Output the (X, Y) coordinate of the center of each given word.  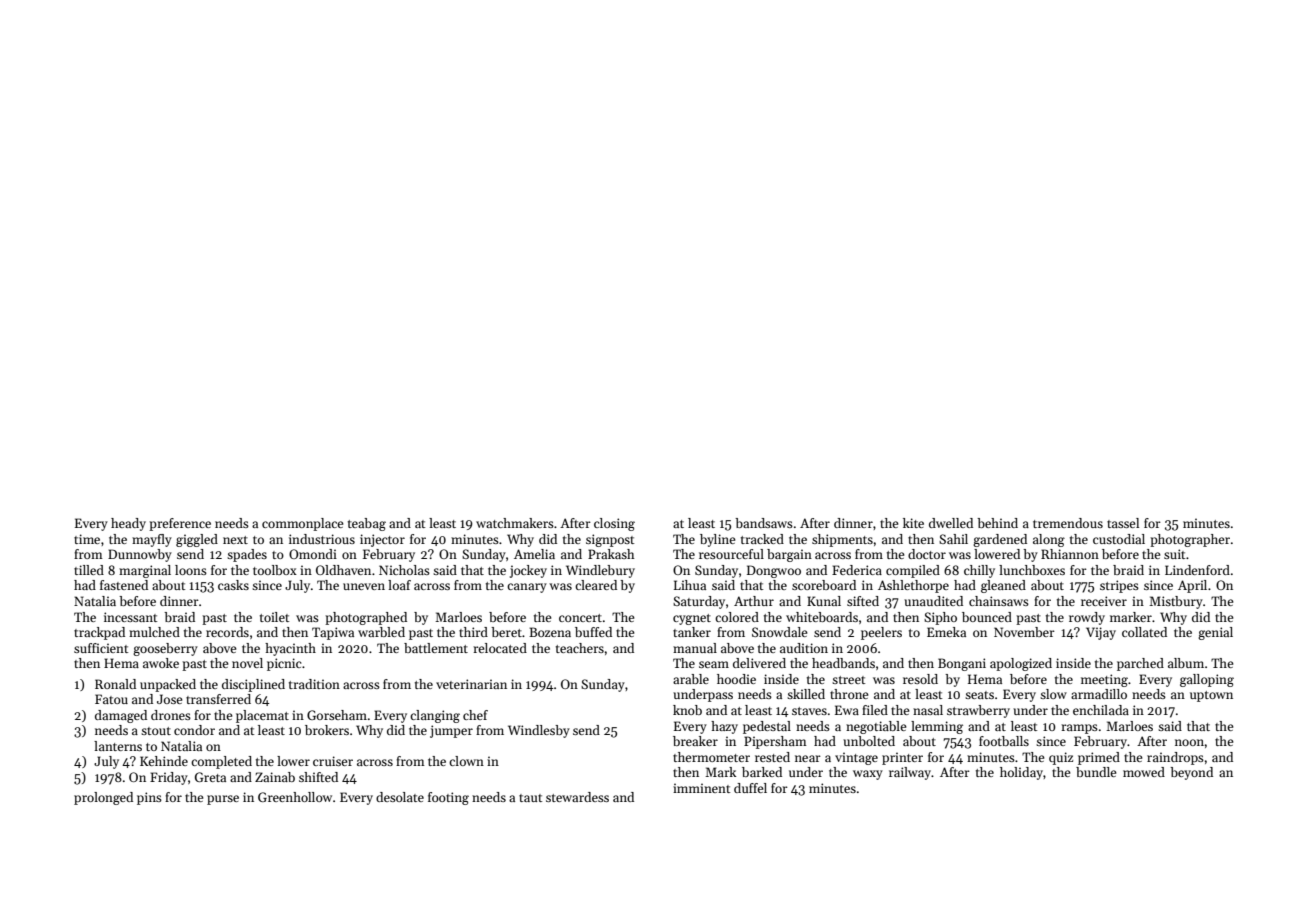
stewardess (577, 797)
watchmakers (515, 523)
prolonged (103, 798)
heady (128, 524)
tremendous (1068, 523)
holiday (1021, 773)
